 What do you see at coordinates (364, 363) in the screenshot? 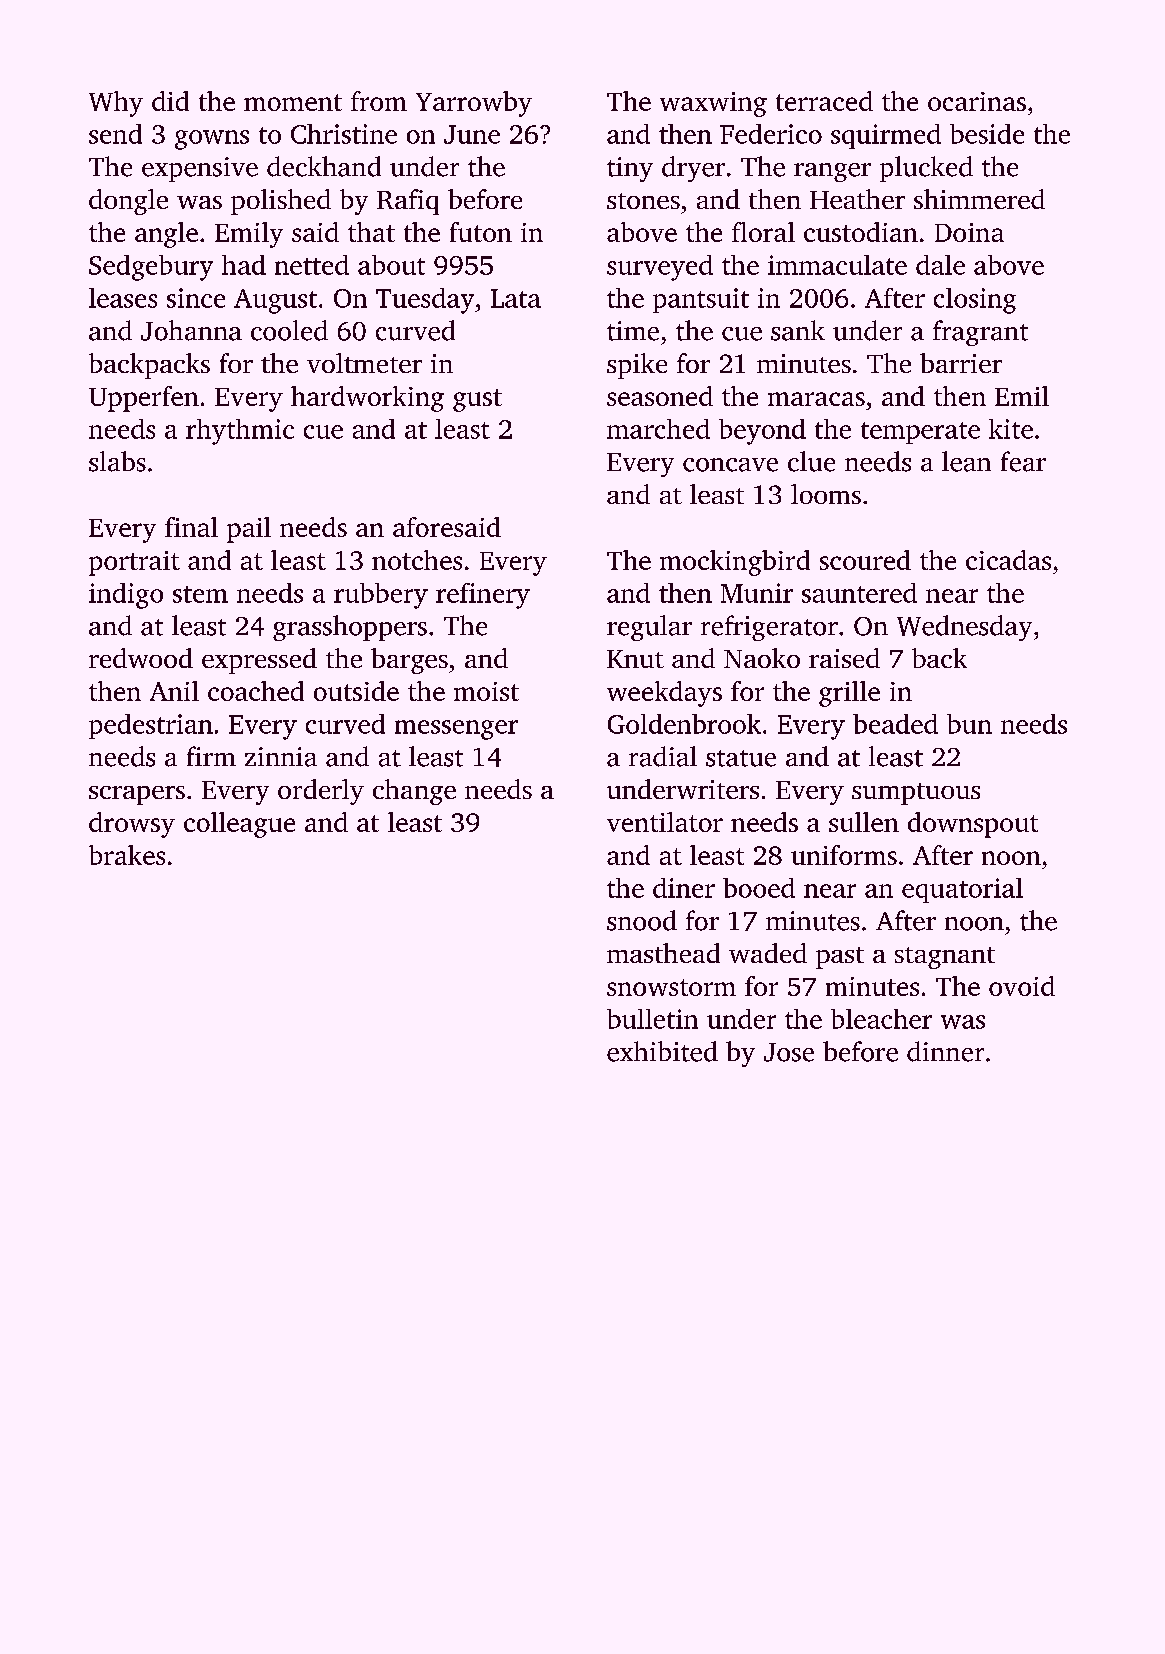
I see `voltmeter` at bounding box center [364, 363].
